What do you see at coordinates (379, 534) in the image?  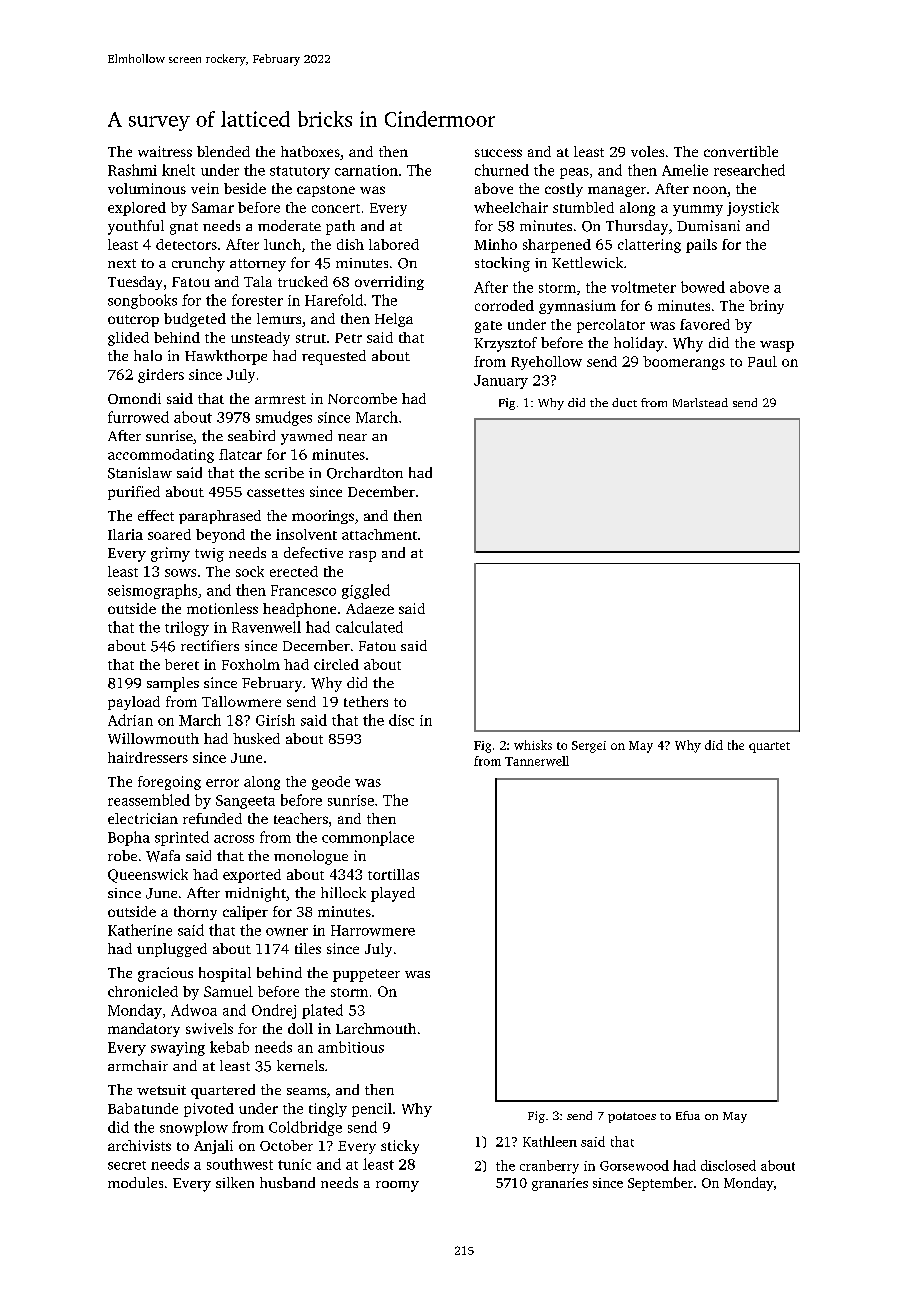 I see `attachment` at bounding box center [379, 534].
